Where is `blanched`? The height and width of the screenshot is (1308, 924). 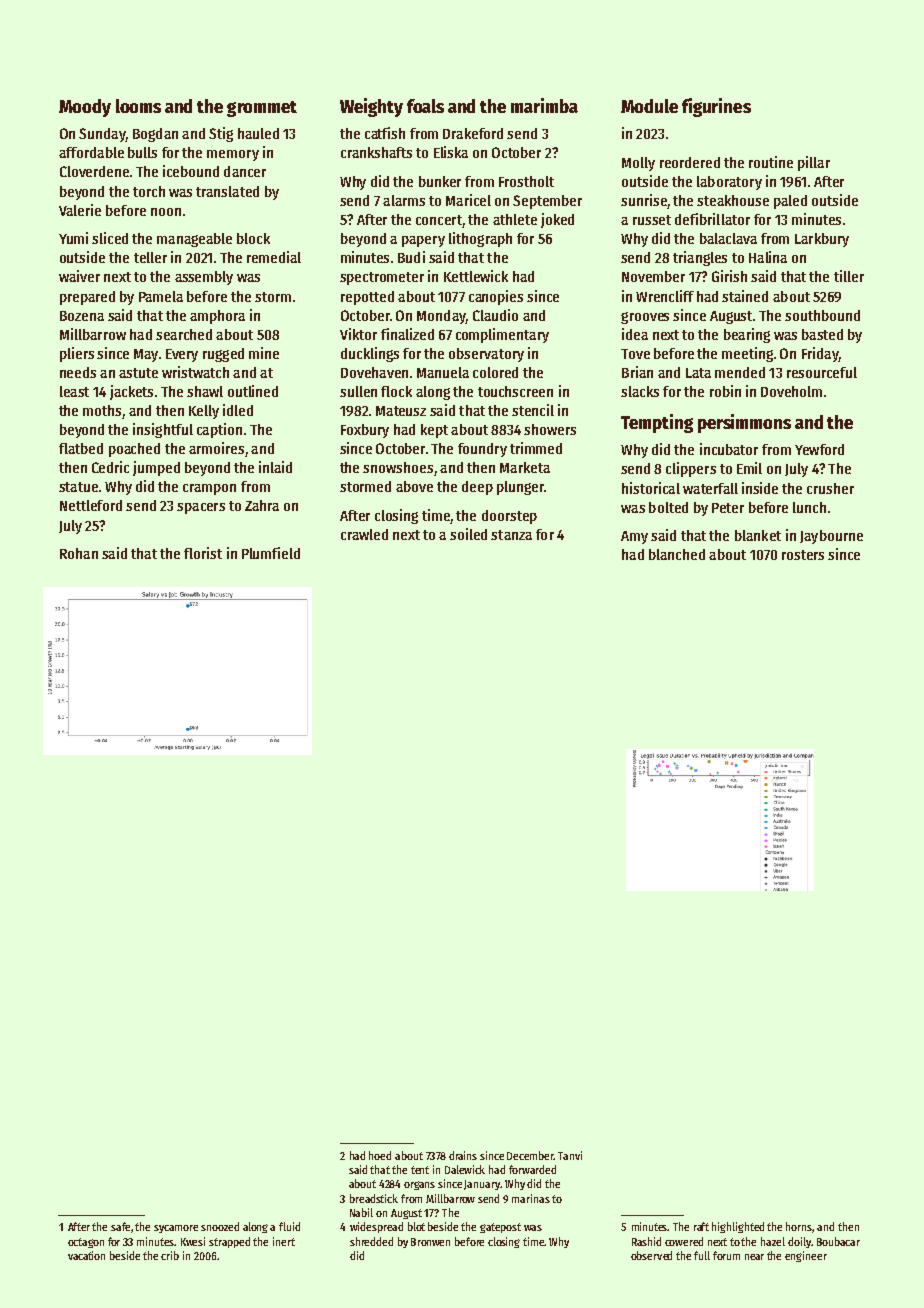 blanched is located at coordinates (677, 554).
